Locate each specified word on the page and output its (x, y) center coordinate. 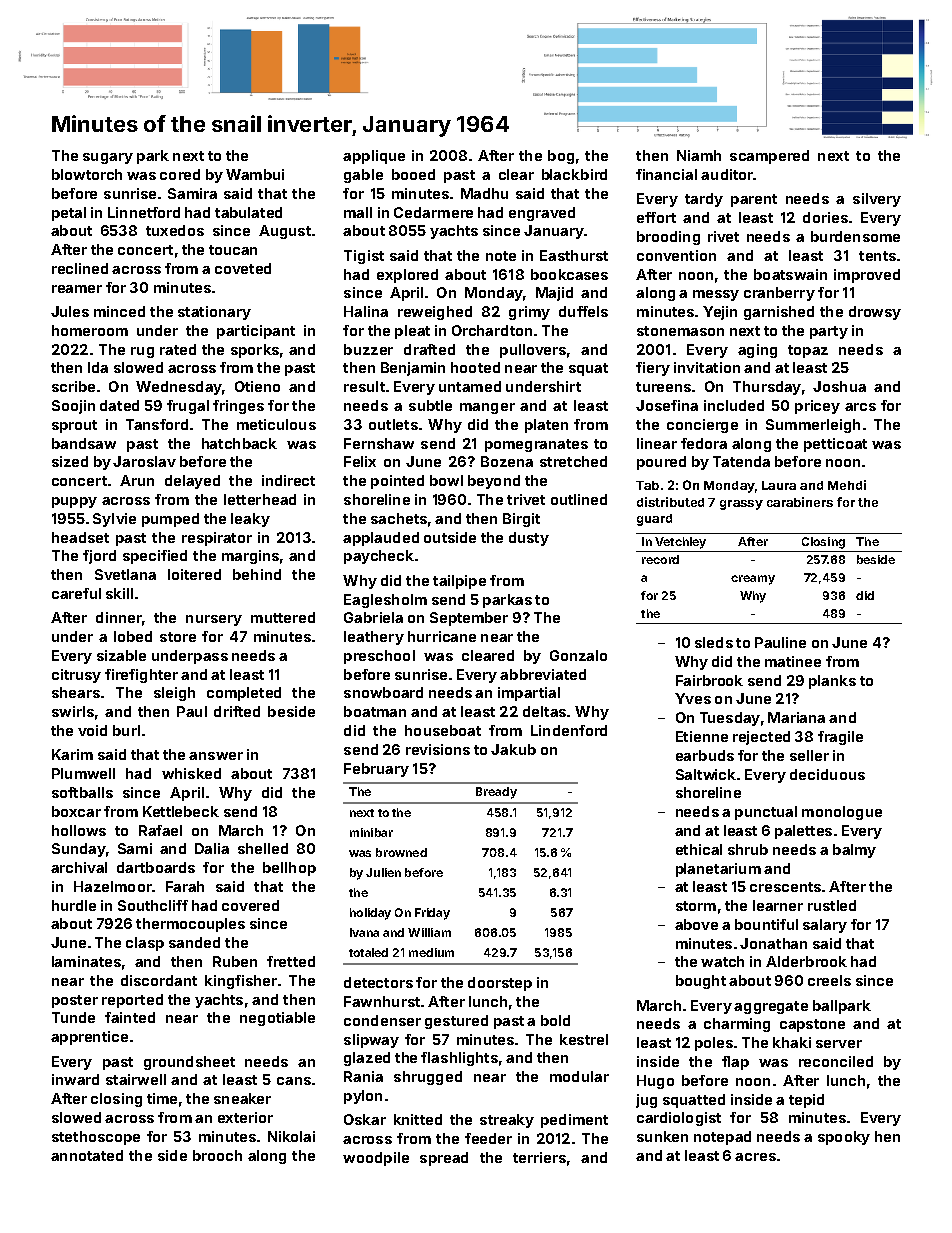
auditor (727, 174)
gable (363, 176)
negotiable (277, 1019)
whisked (191, 773)
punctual (766, 813)
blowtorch (87, 174)
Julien (383, 872)
